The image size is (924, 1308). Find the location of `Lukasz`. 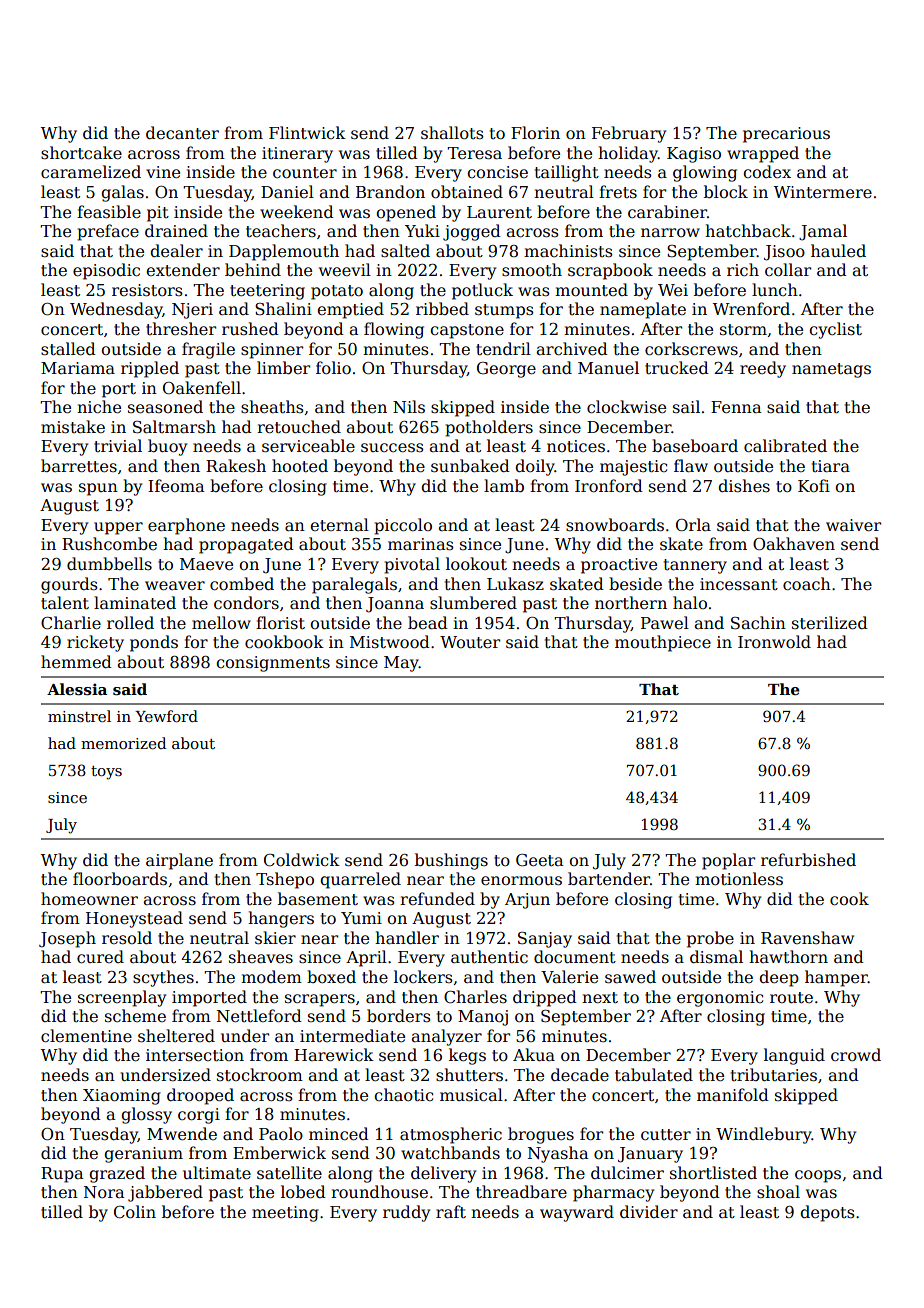

Lukasz is located at coordinates (515, 583).
